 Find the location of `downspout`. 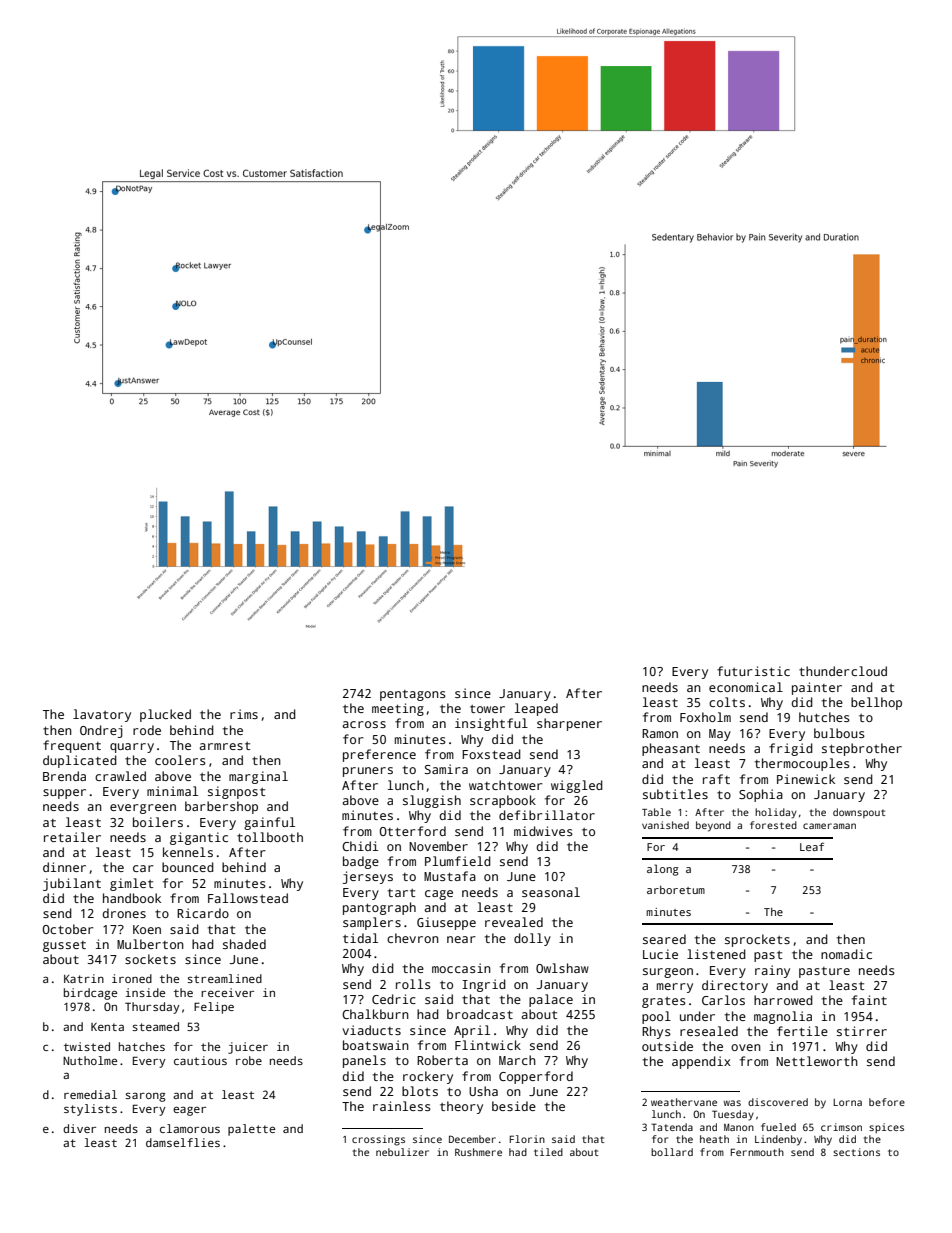

downspout is located at coordinates (859, 813).
